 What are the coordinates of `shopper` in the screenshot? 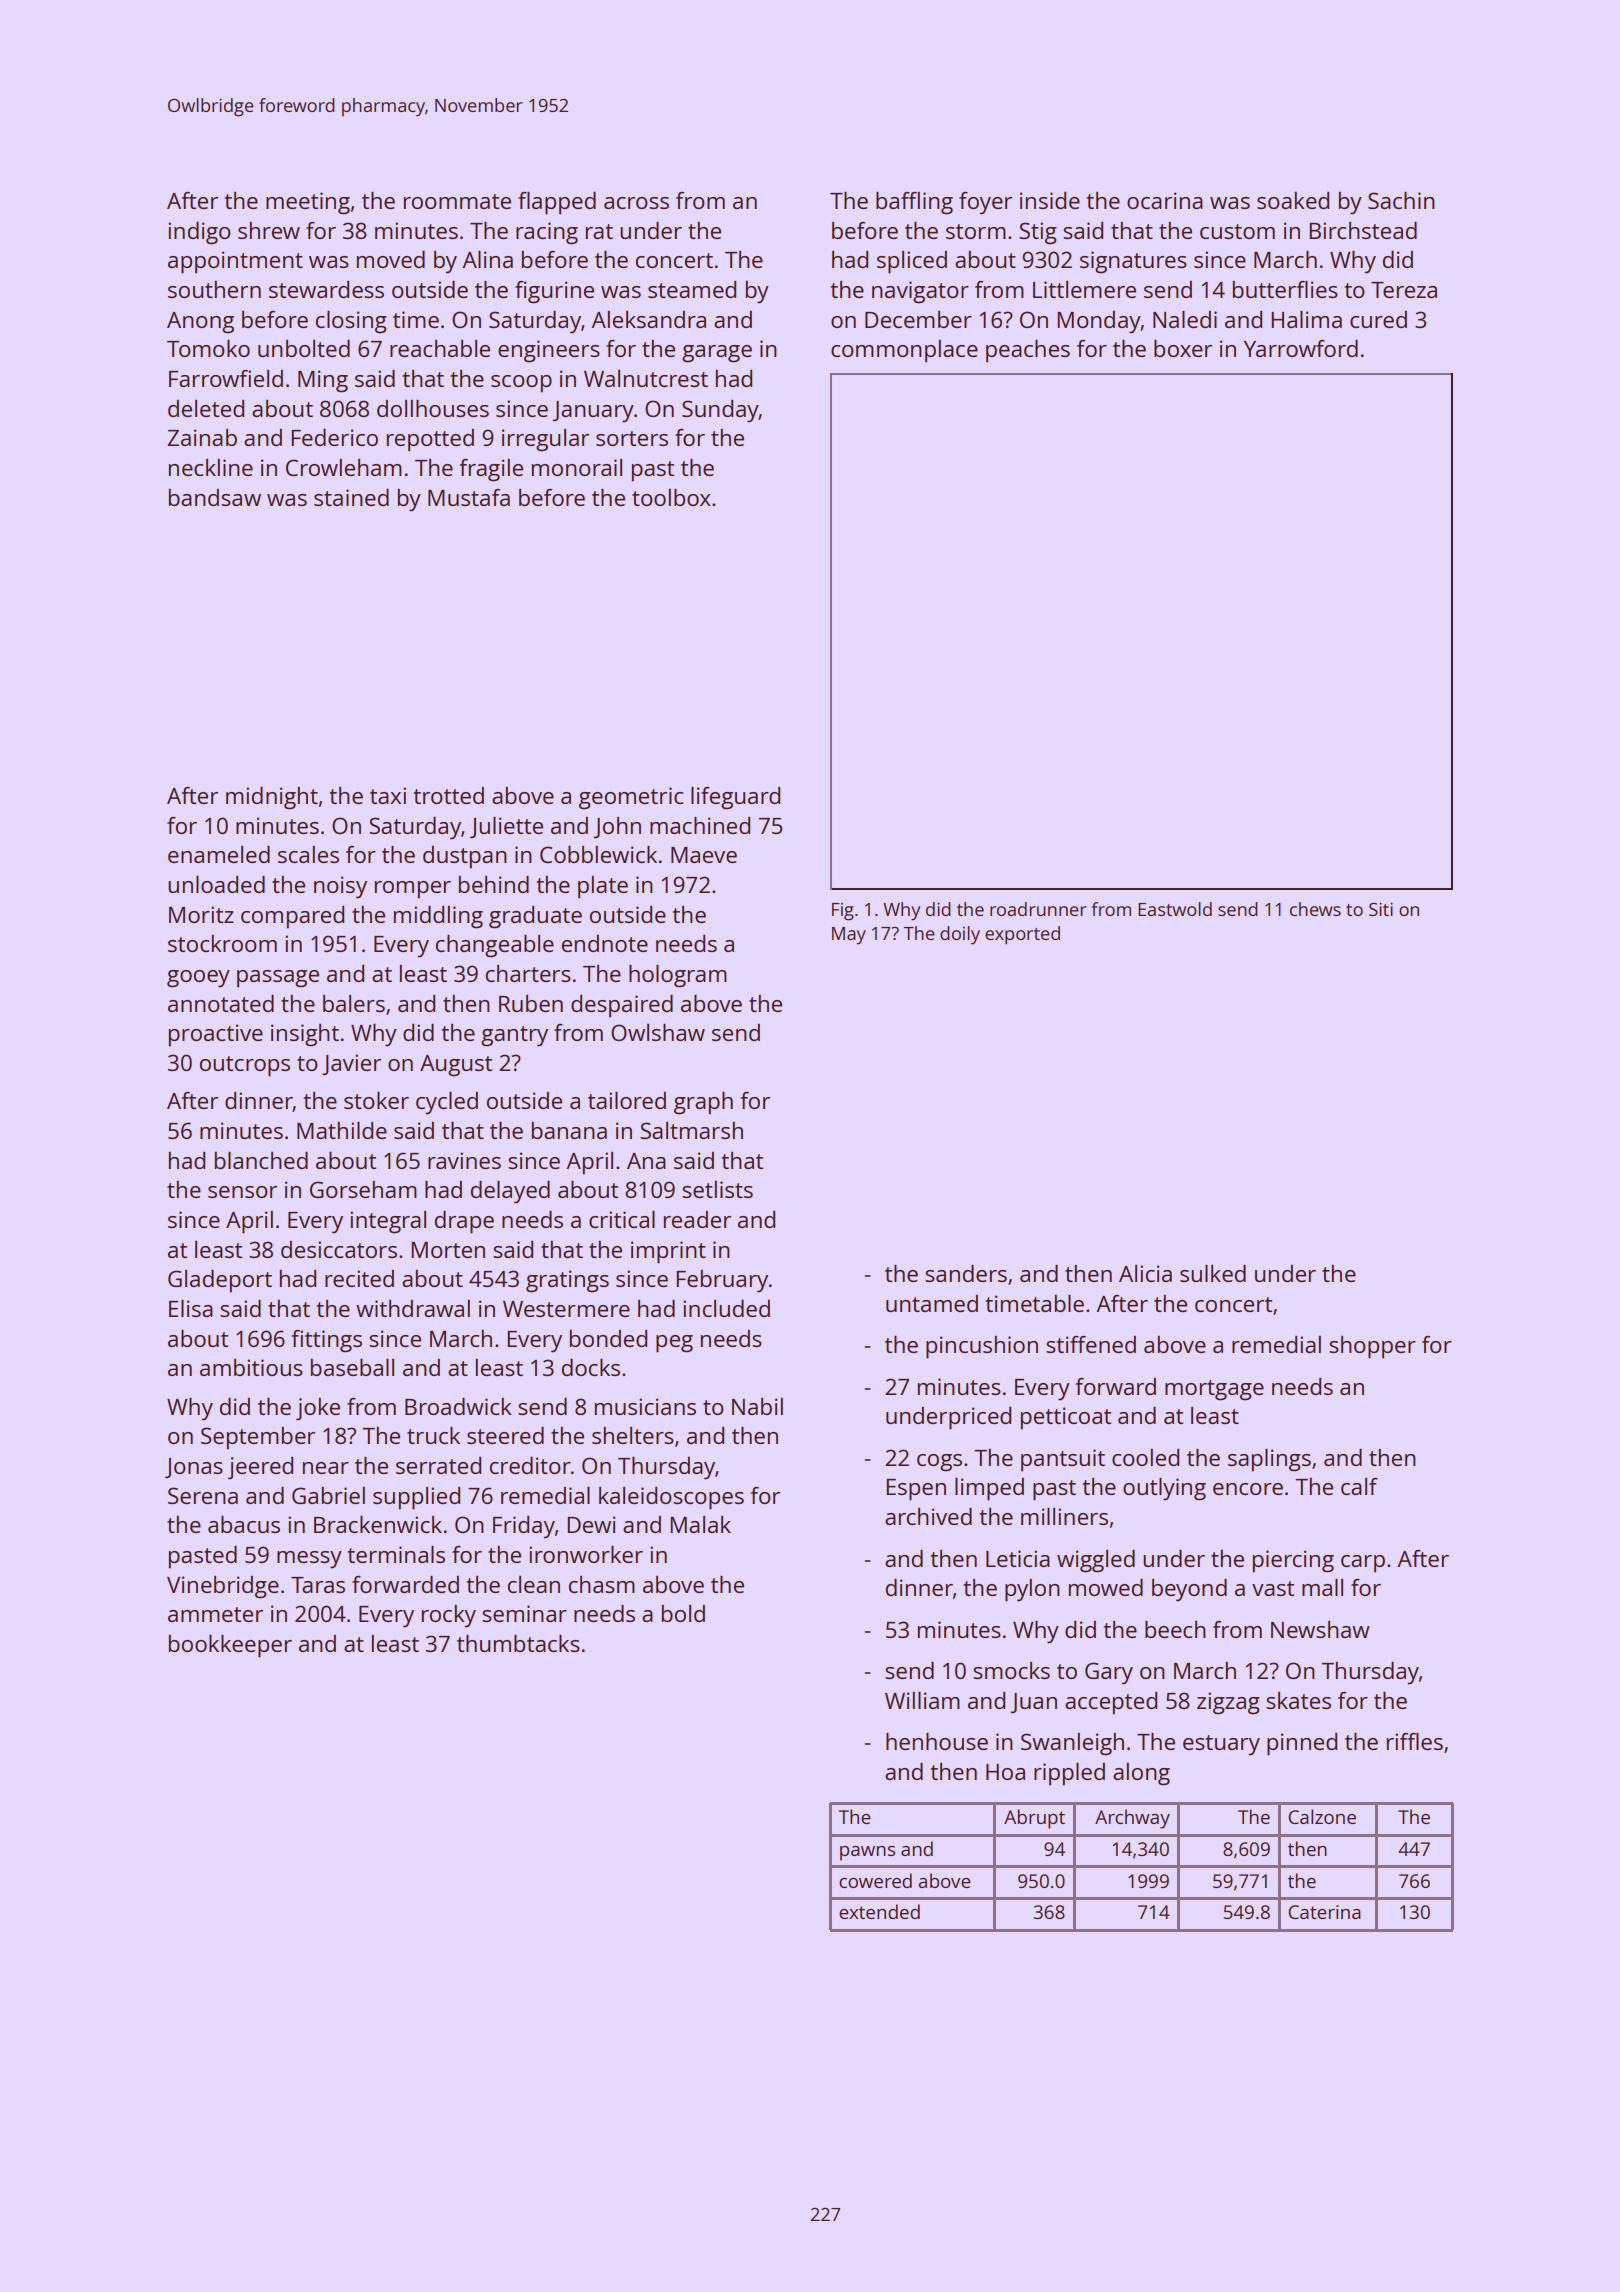 It's located at (1372, 1347).
